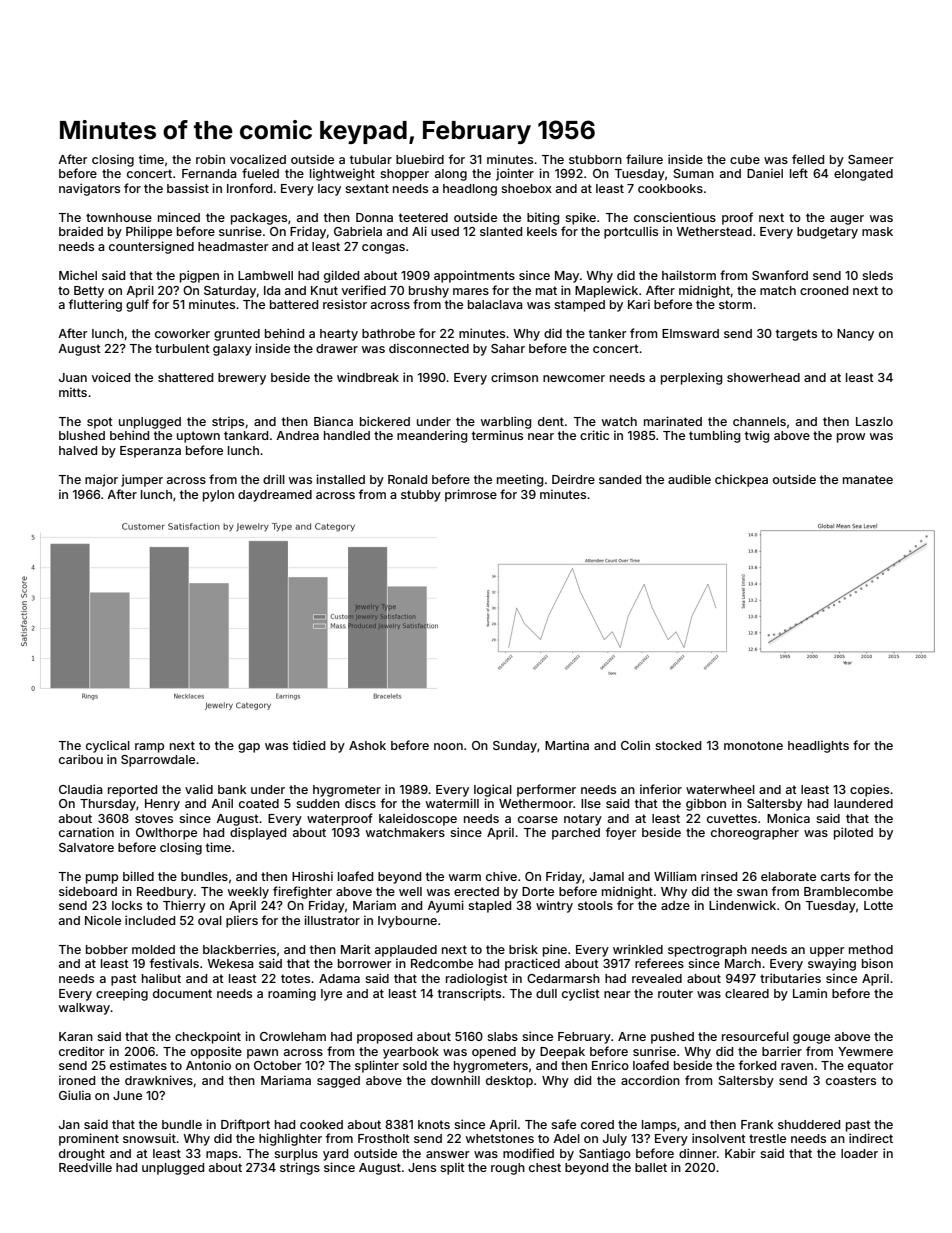  What do you see at coordinates (407, 922) in the image?
I see `Ivybourne` at bounding box center [407, 922].
